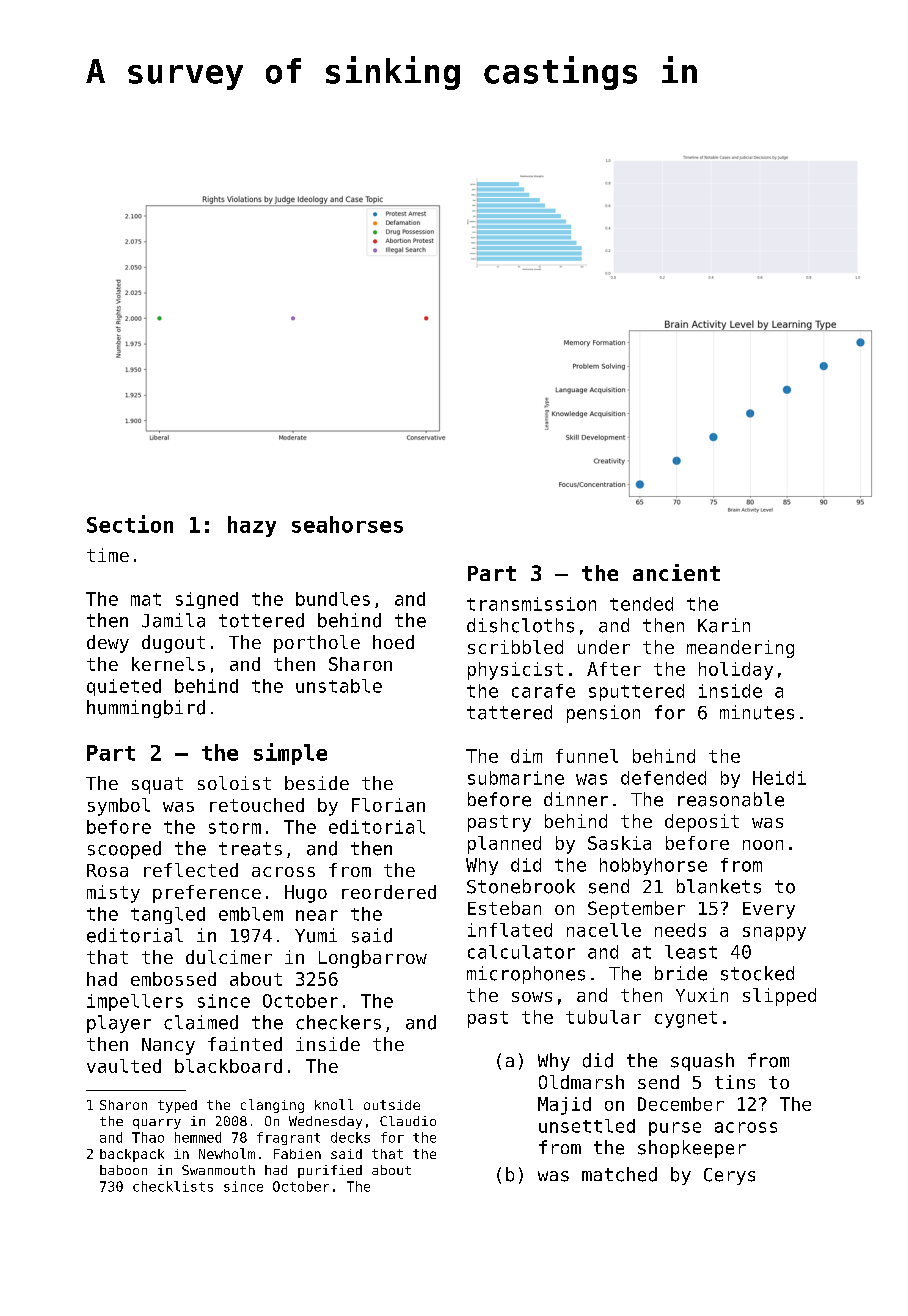 This screenshot has height=1316, width=908. Describe the element at coordinates (676, 572) in the screenshot. I see `ancient` at that location.
